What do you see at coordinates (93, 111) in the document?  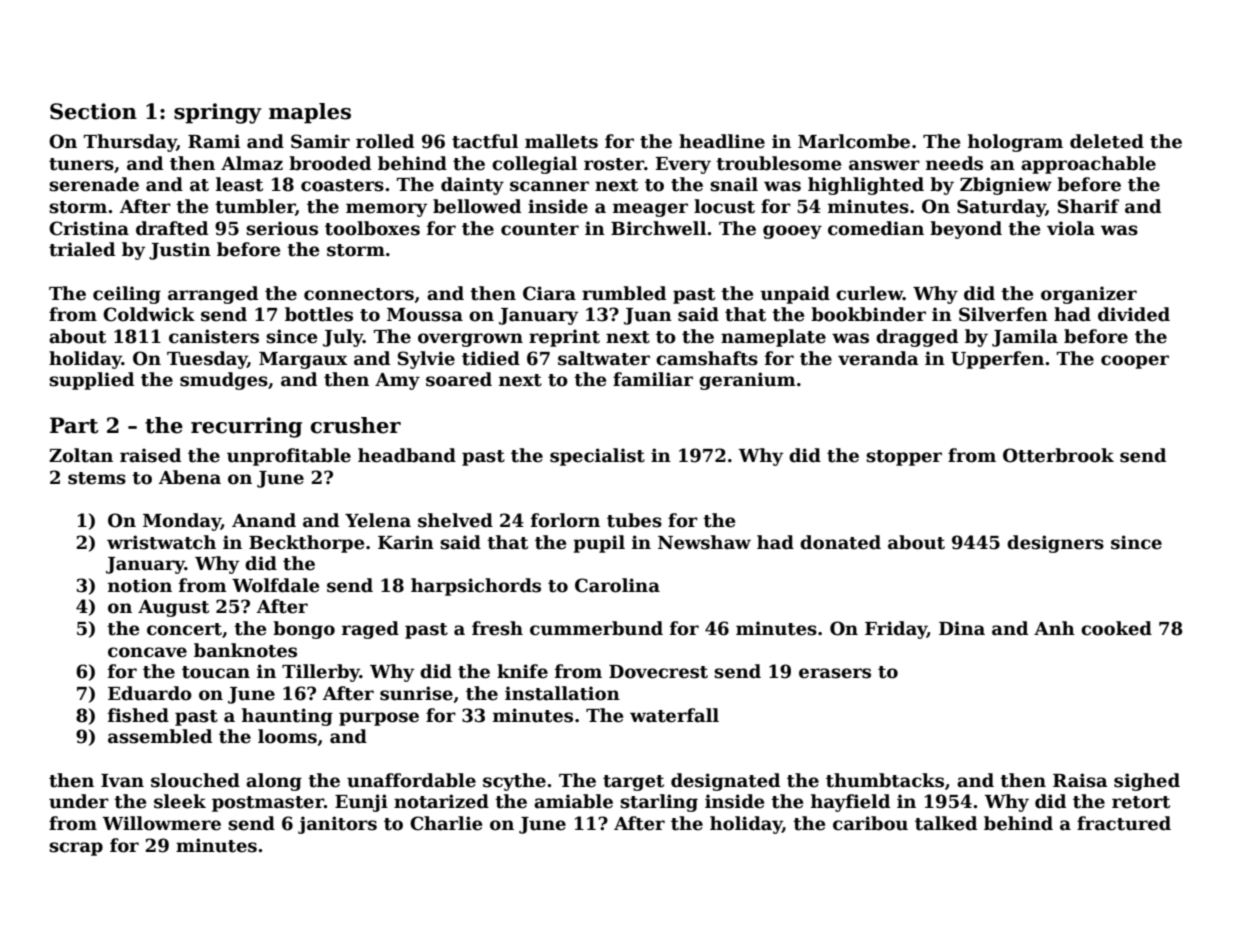 I see `Section` at bounding box center [93, 111].
